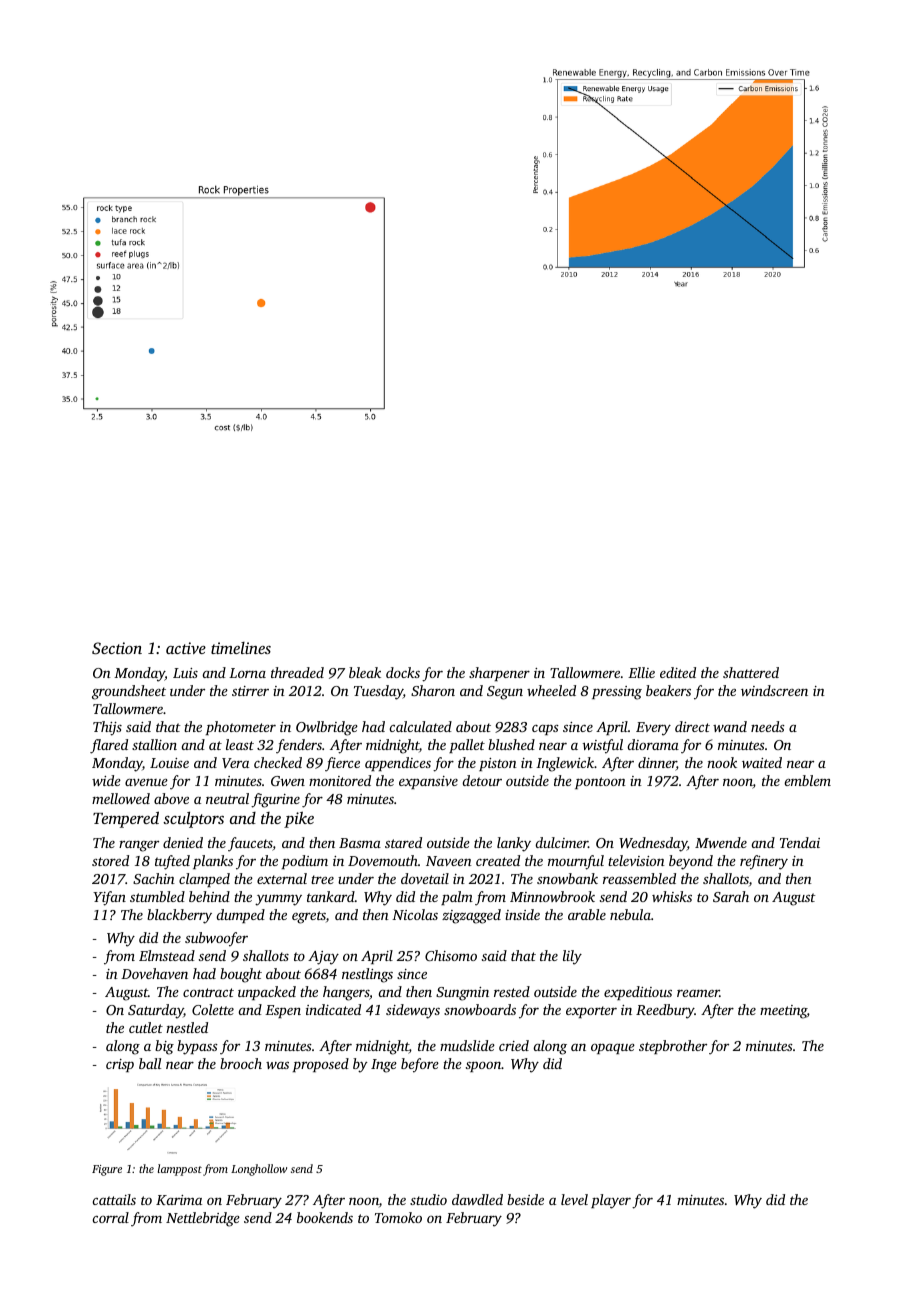 This page has height=1308, width=924. What do you see at coordinates (514, 1045) in the page?
I see `cried` at bounding box center [514, 1045].
